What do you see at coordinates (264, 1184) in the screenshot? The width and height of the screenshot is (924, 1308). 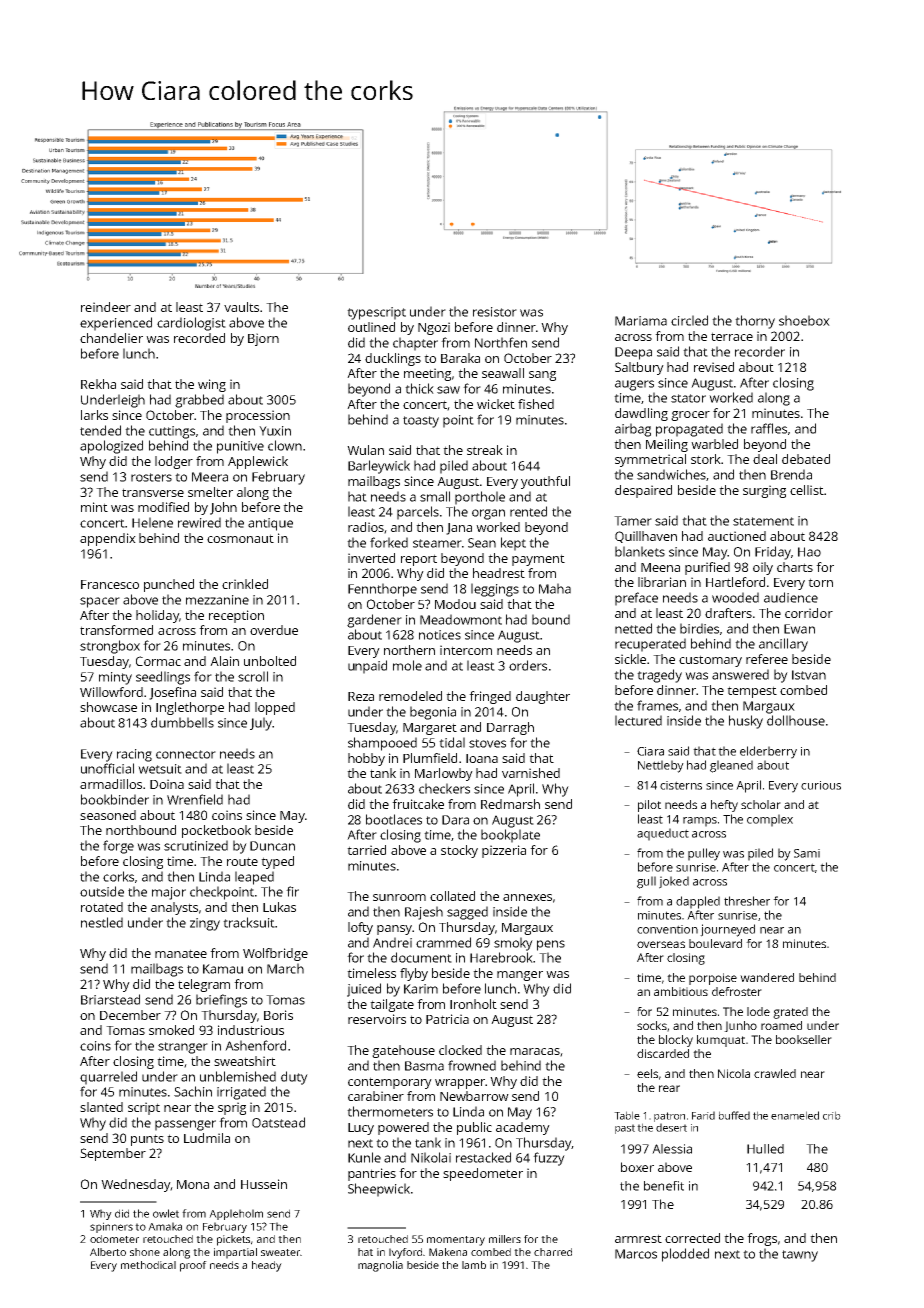 I see `Hussein` at bounding box center [264, 1184].
